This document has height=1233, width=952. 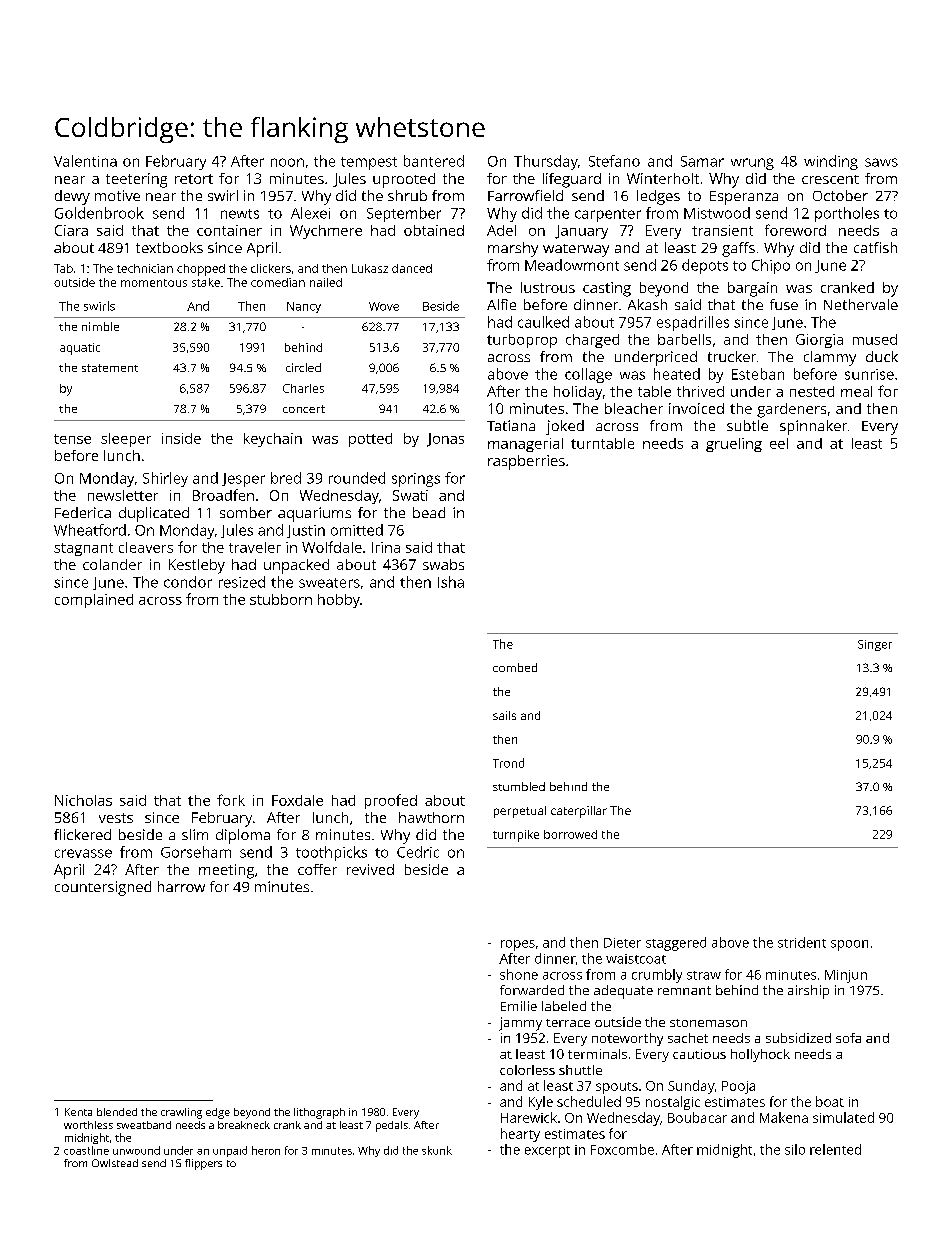 What do you see at coordinates (875, 645) in the document?
I see `Singer` at bounding box center [875, 645].
